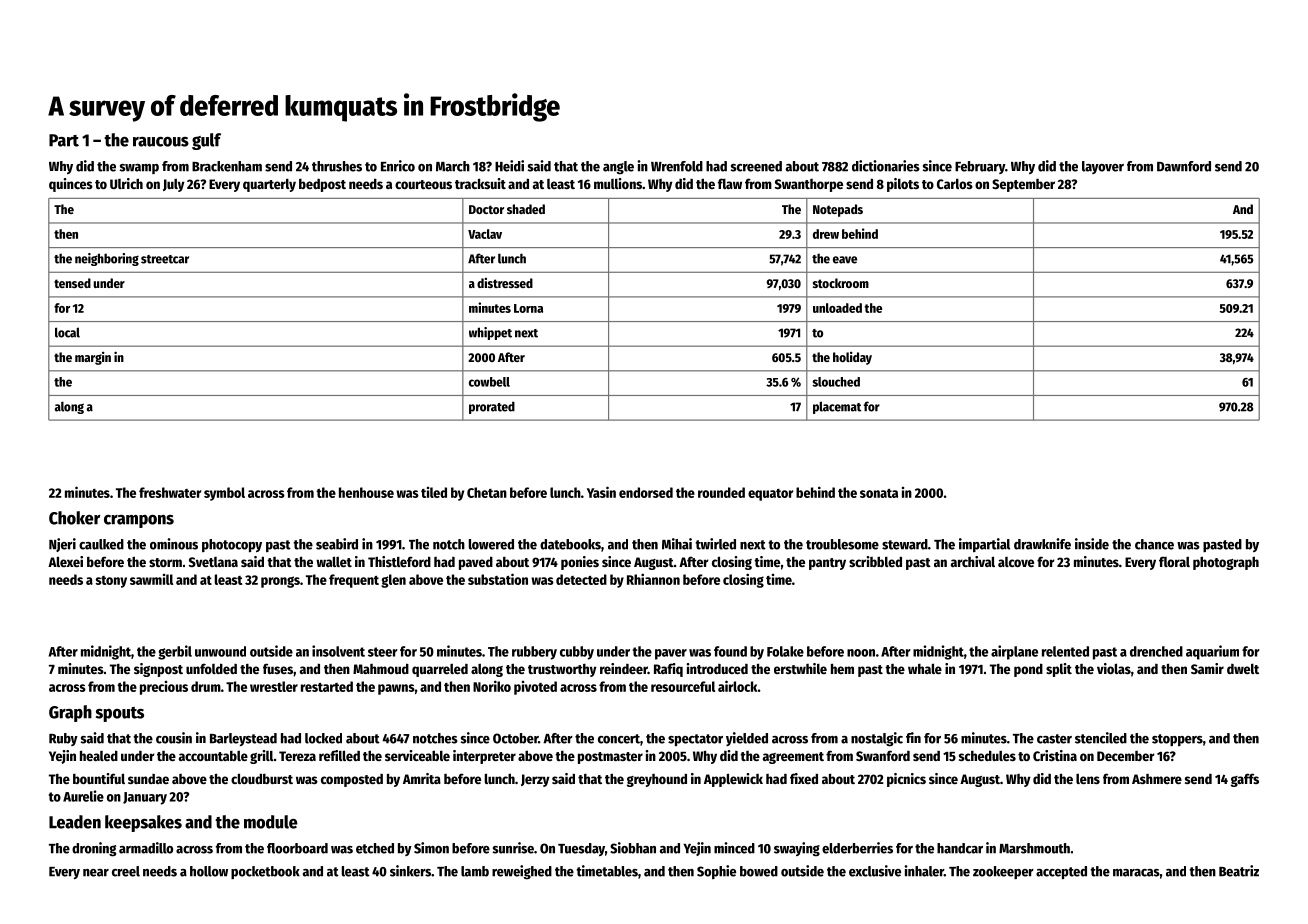 Image resolution: width=1308 pixels, height=924 pixels. I want to click on Dawnford, so click(1184, 166).
